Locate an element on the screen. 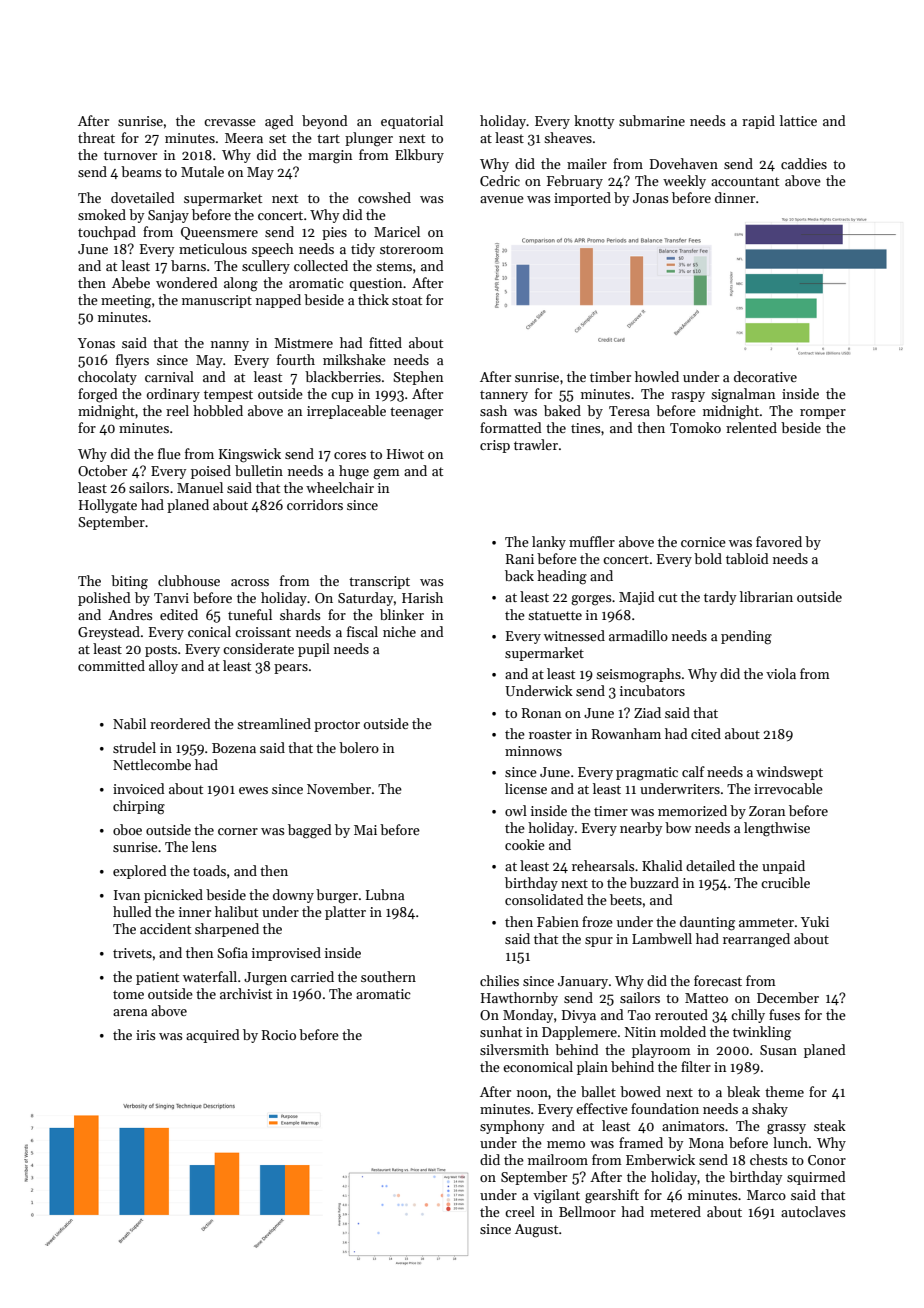 This screenshot has width=924, height=1308. tome is located at coordinates (128, 994).
